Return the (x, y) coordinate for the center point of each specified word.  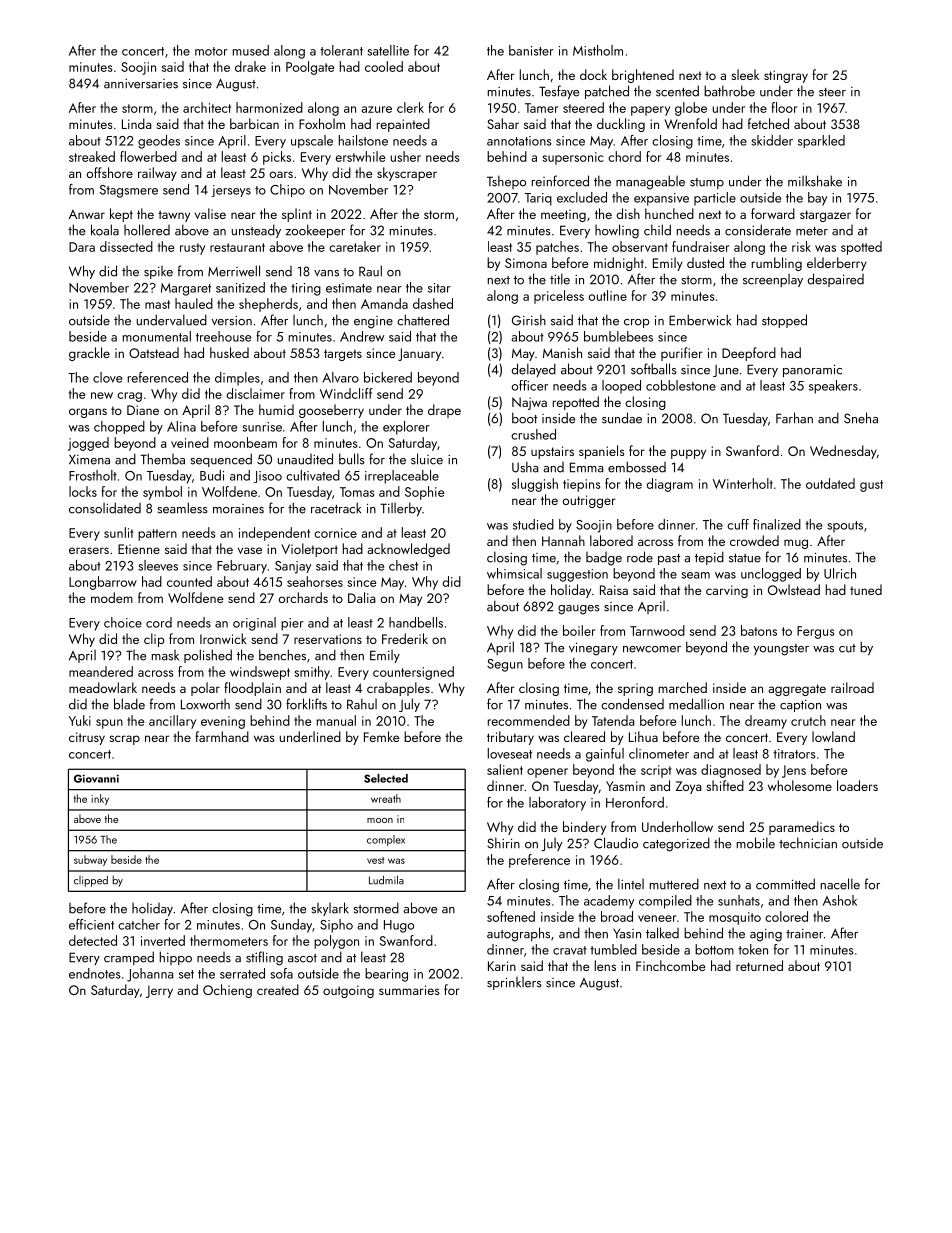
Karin (502, 966)
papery (650, 111)
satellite (388, 50)
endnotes (95, 973)
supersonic (573, 158)
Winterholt (743, 483)
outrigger (589, 501)
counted (189, 581)
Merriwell (234, 271)
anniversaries (141, 84)
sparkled (821, 141)
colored (786, 916)
